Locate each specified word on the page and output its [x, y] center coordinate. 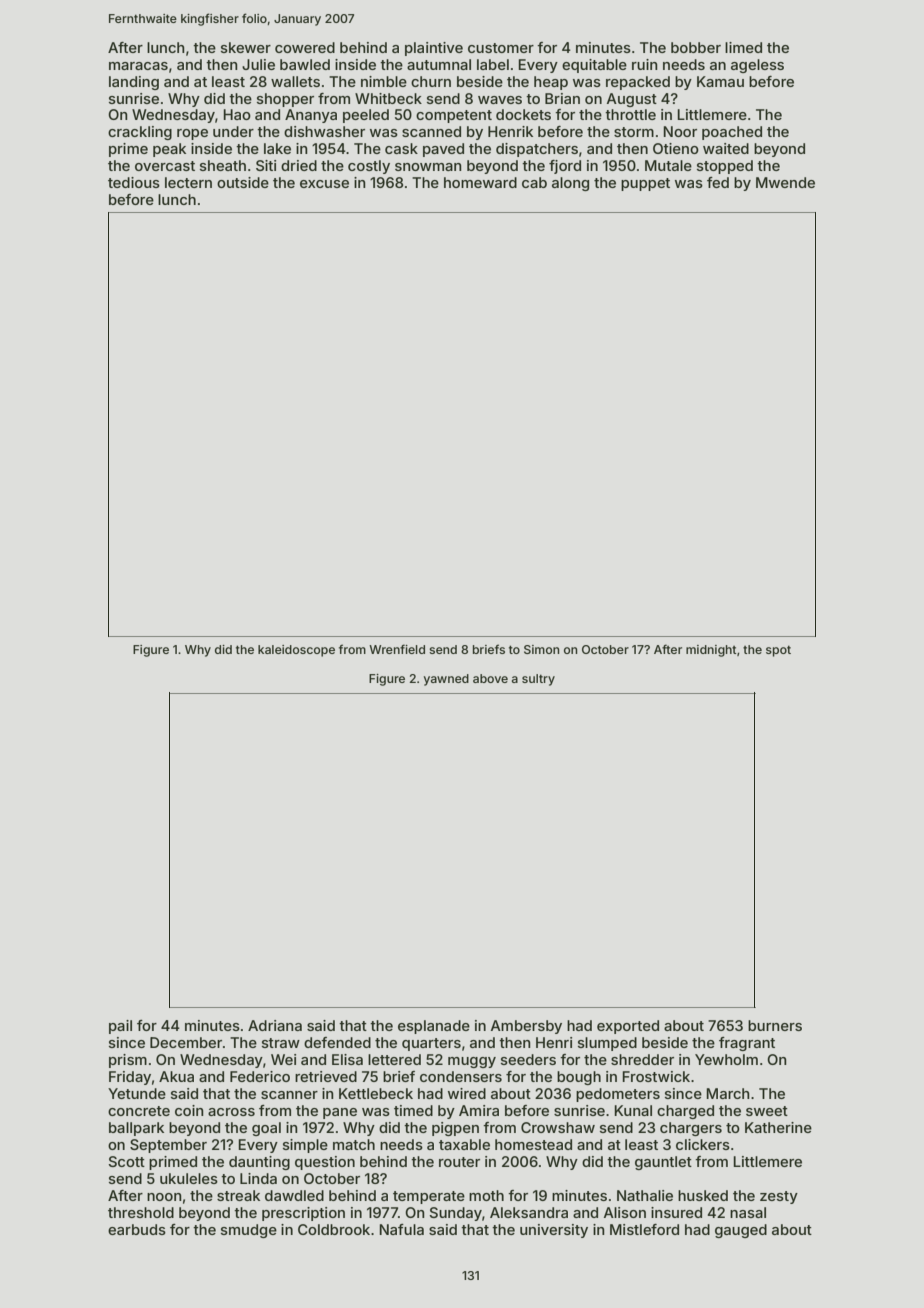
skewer [246, 47]
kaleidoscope [296, 651]
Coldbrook [334, 1229]
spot [778, 651]
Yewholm [726, 1059]
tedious [134, 182]
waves [500, 100]
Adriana [275, 1025]
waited [726, 148]
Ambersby [526, 1027]
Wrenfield [397, 649]
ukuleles [189, 1178]
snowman [428, 167]
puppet [645, 184]
